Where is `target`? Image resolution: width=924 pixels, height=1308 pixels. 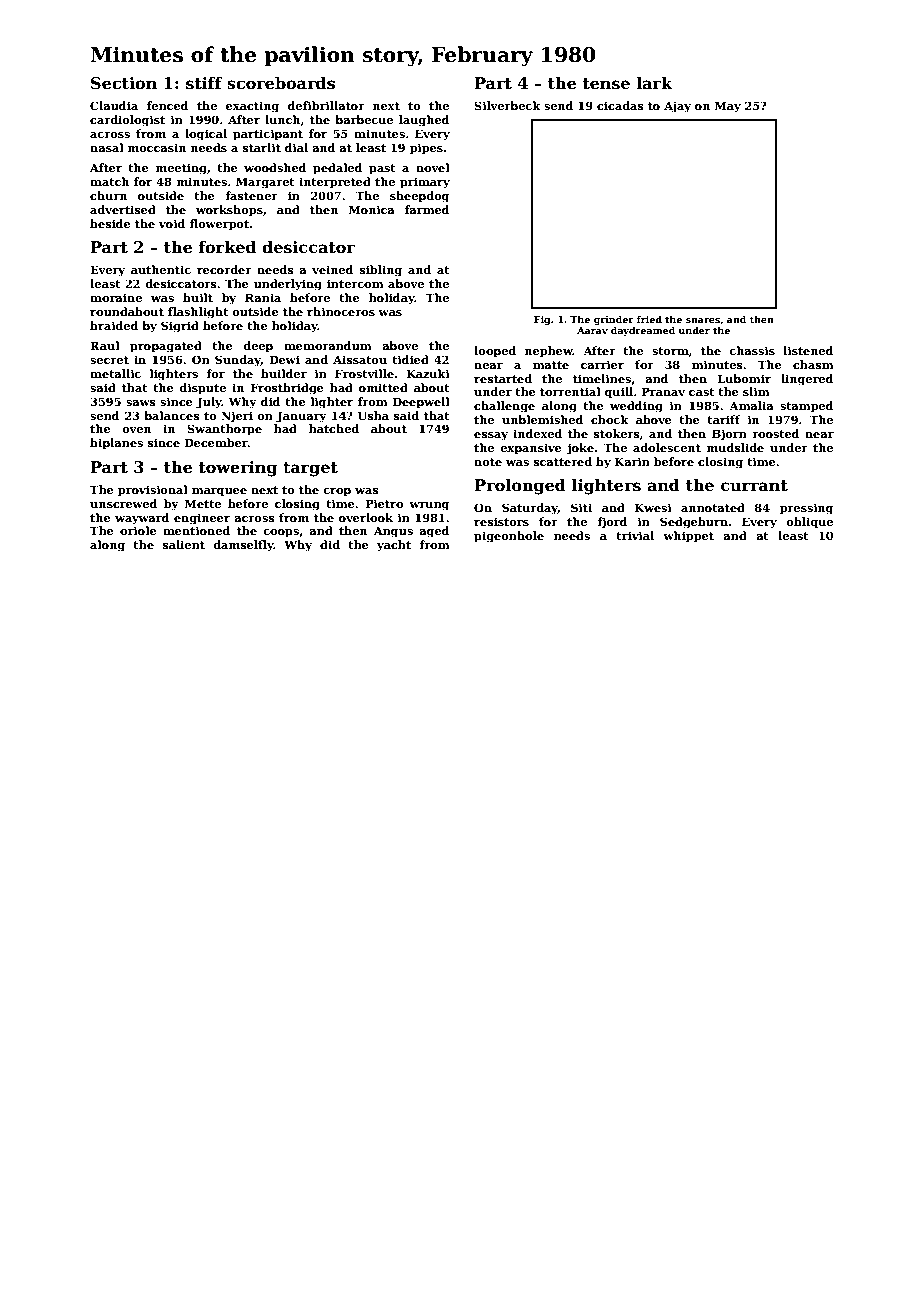
target is located at coordinates (310, 469).
